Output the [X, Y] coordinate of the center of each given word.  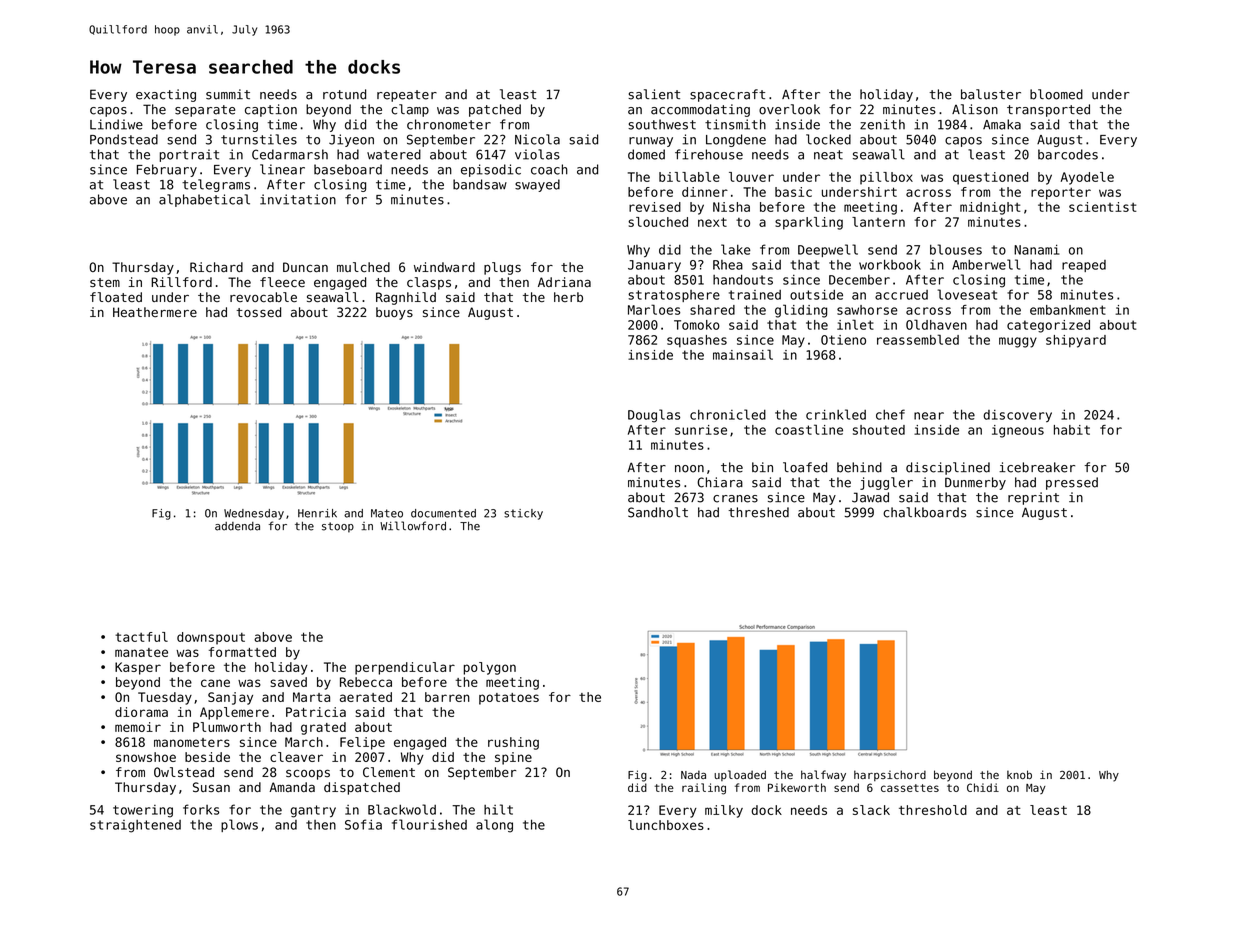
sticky [523, 514]
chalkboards [924, 512]
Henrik [317, 513]
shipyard [1076, 341]
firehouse [709, 154]
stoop [338, 527]
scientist [1103, 207]
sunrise [701, 430]
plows [239, 825]
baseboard [348, 169]
